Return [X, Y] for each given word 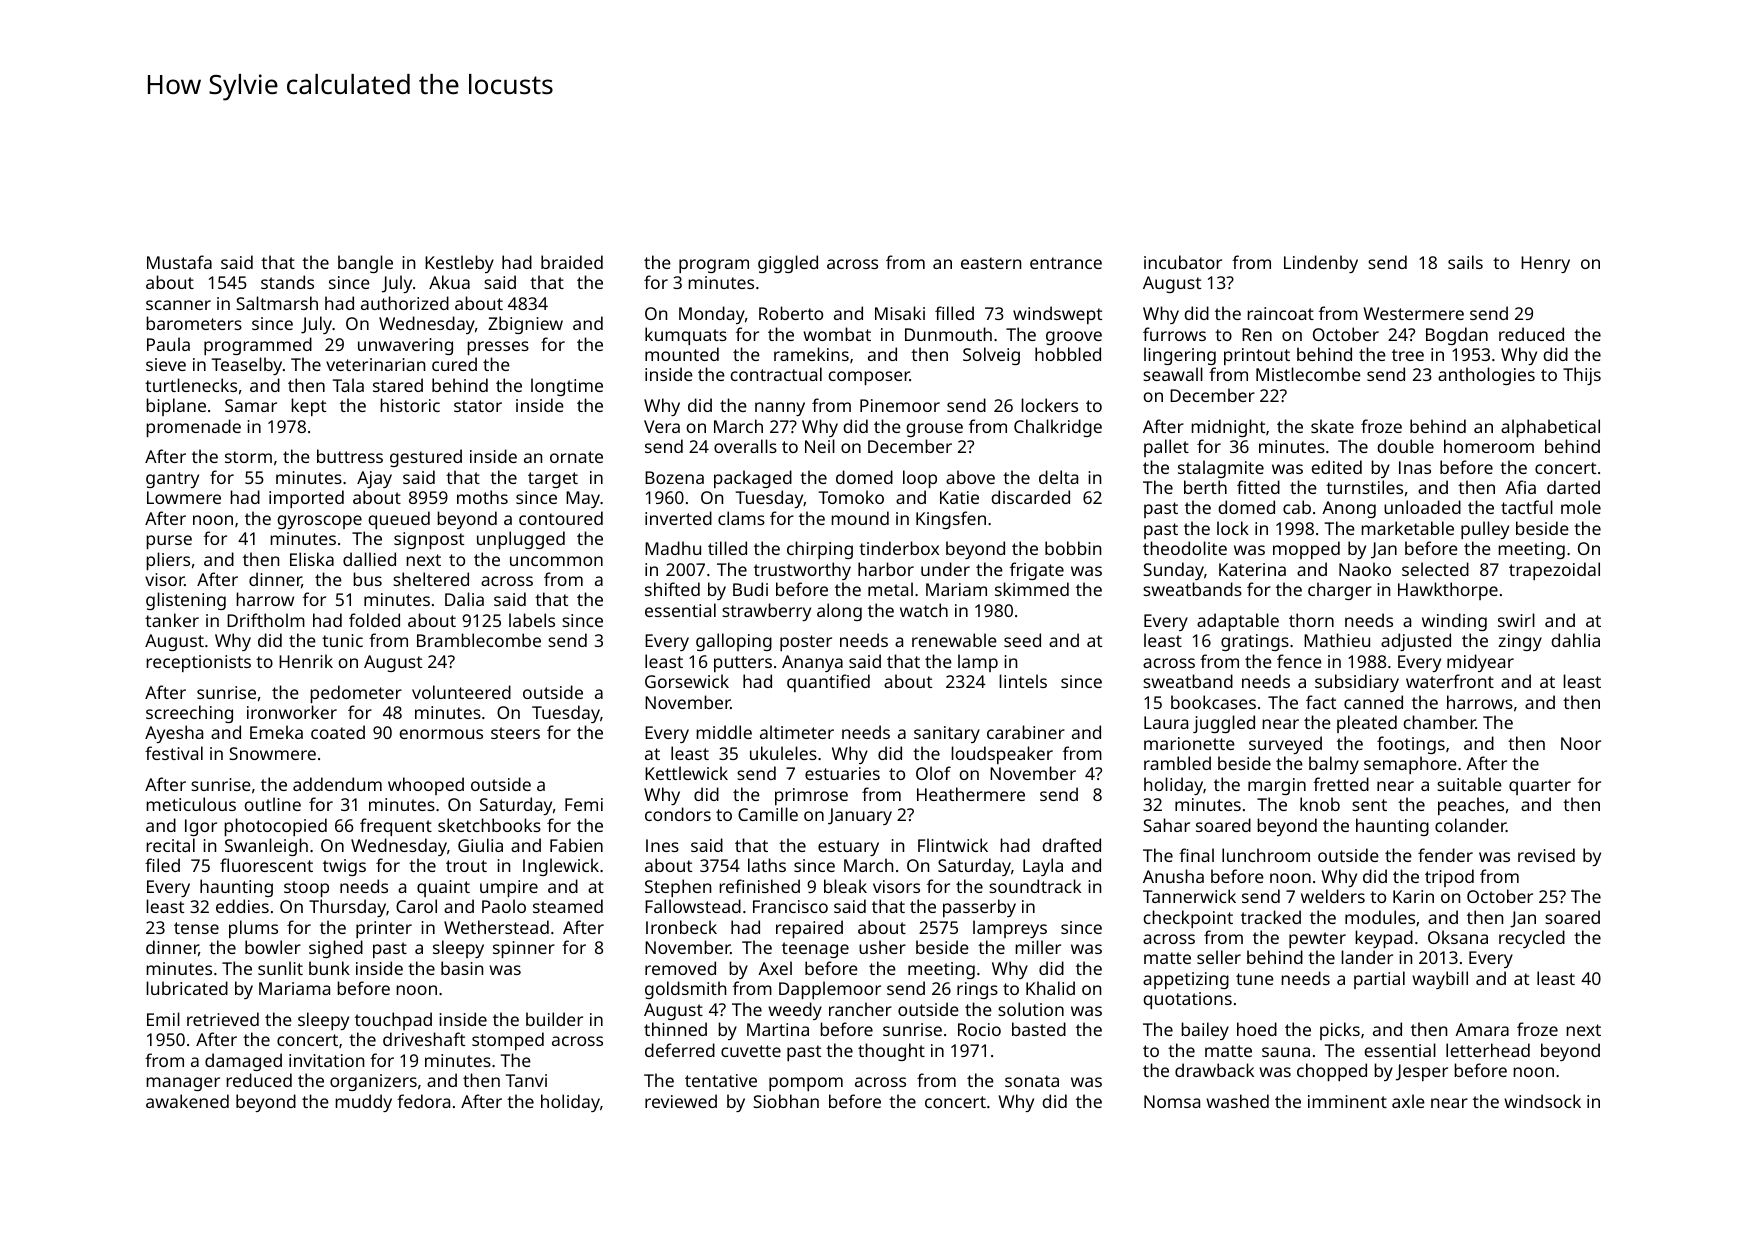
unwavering [405, 346]
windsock [1542, 1101]
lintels [1023, 681]
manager [183, 1084]
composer [869, 378]
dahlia [1575, 640]
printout [1257, 356]
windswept [1057, 315]
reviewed [681, 1101]
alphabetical [1550, 428]
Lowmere [184, 497]
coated [338, 732]
